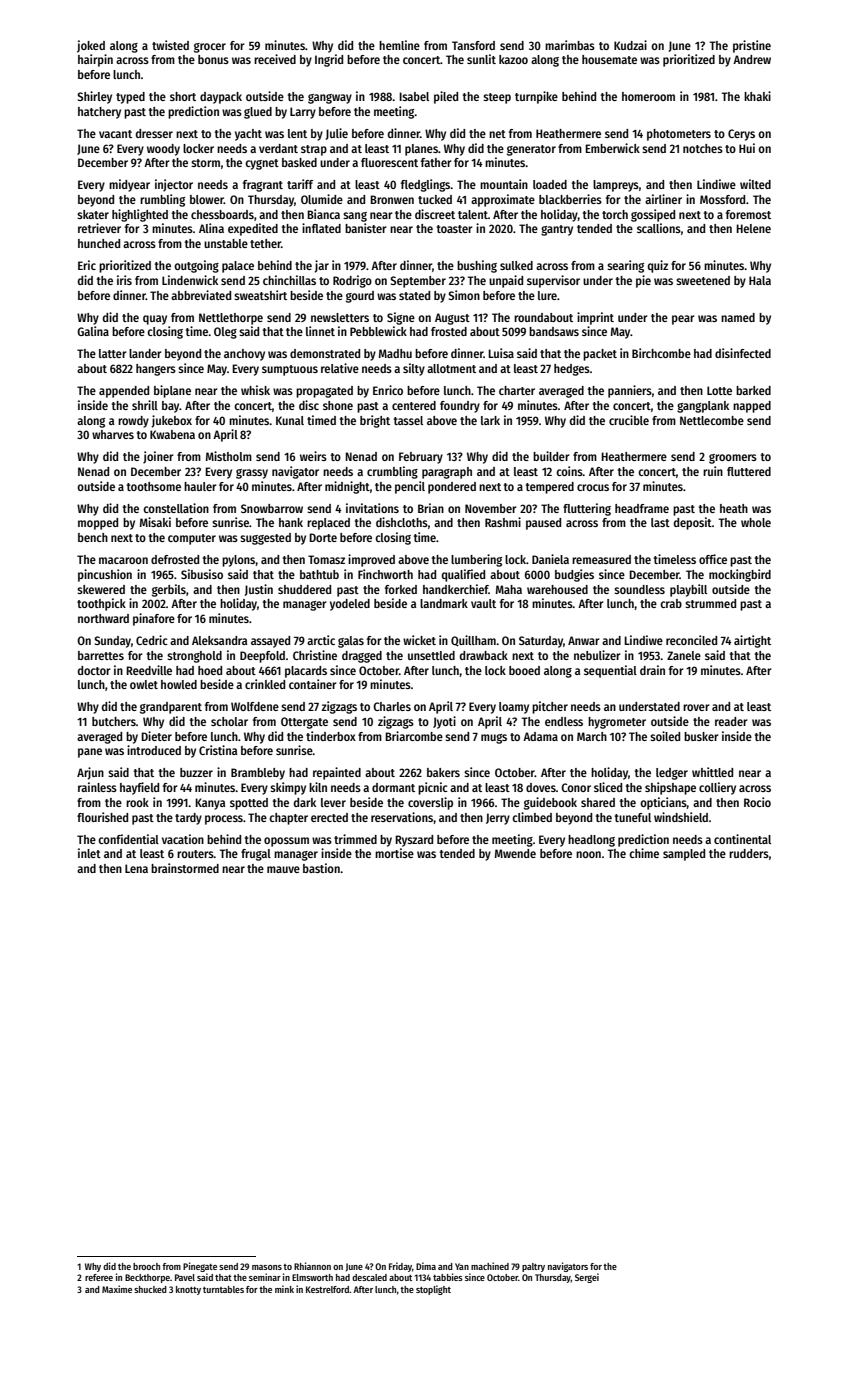 The width and height of the page is (849, 1400). What do you see at coordinates (399, 45) in the page?
I see `hemline` at bounding box center [399, 45].
